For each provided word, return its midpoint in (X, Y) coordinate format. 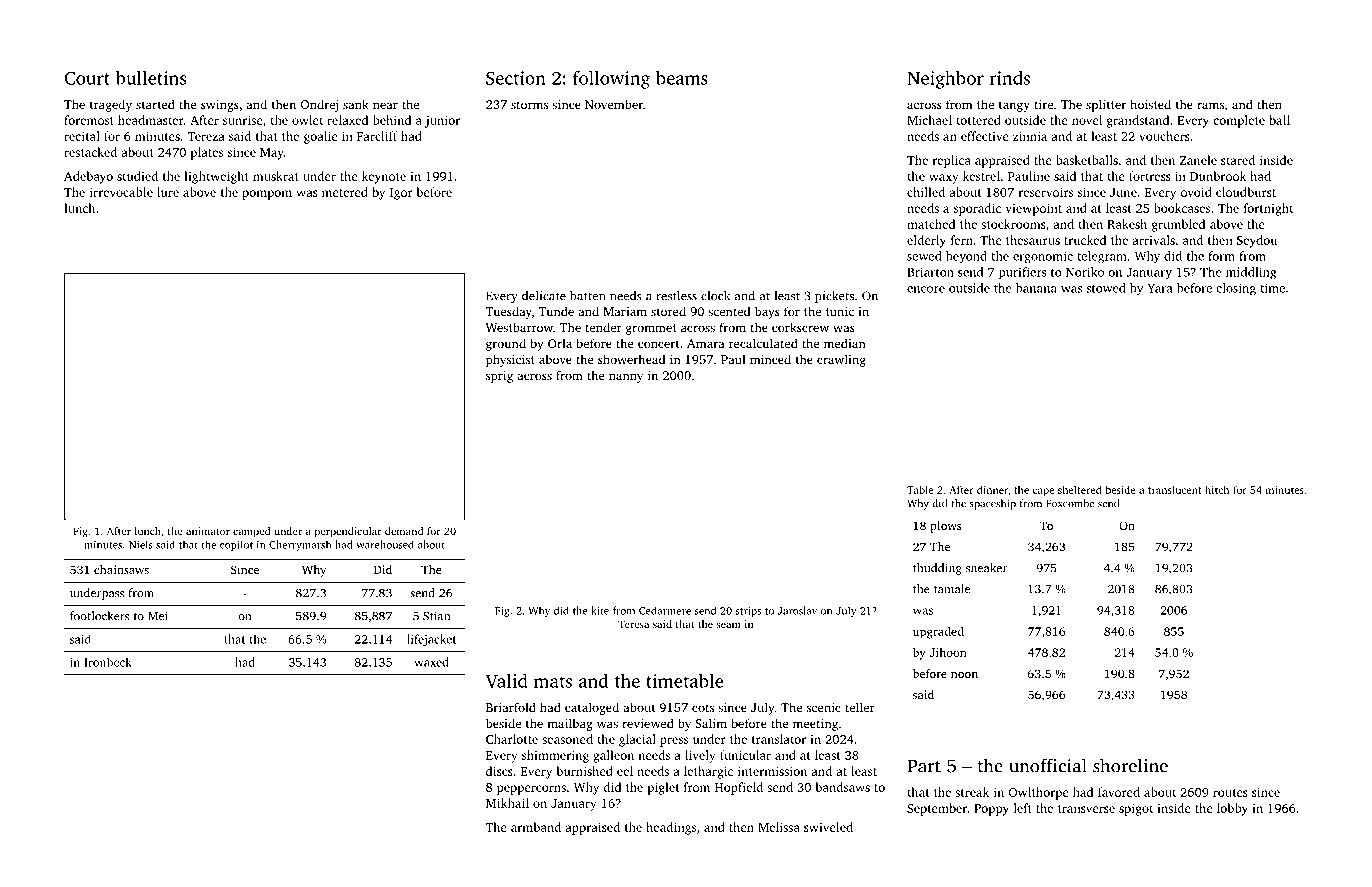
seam (728, 625)
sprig (499, 377)
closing (1236, 289)
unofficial (1048, 765)
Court (87, 78)
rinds (1010, 78)
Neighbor (945, 80)
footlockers (99, 616)
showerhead (631, 359)
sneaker (986, 568)
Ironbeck (108, 662)
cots (703, 708)
